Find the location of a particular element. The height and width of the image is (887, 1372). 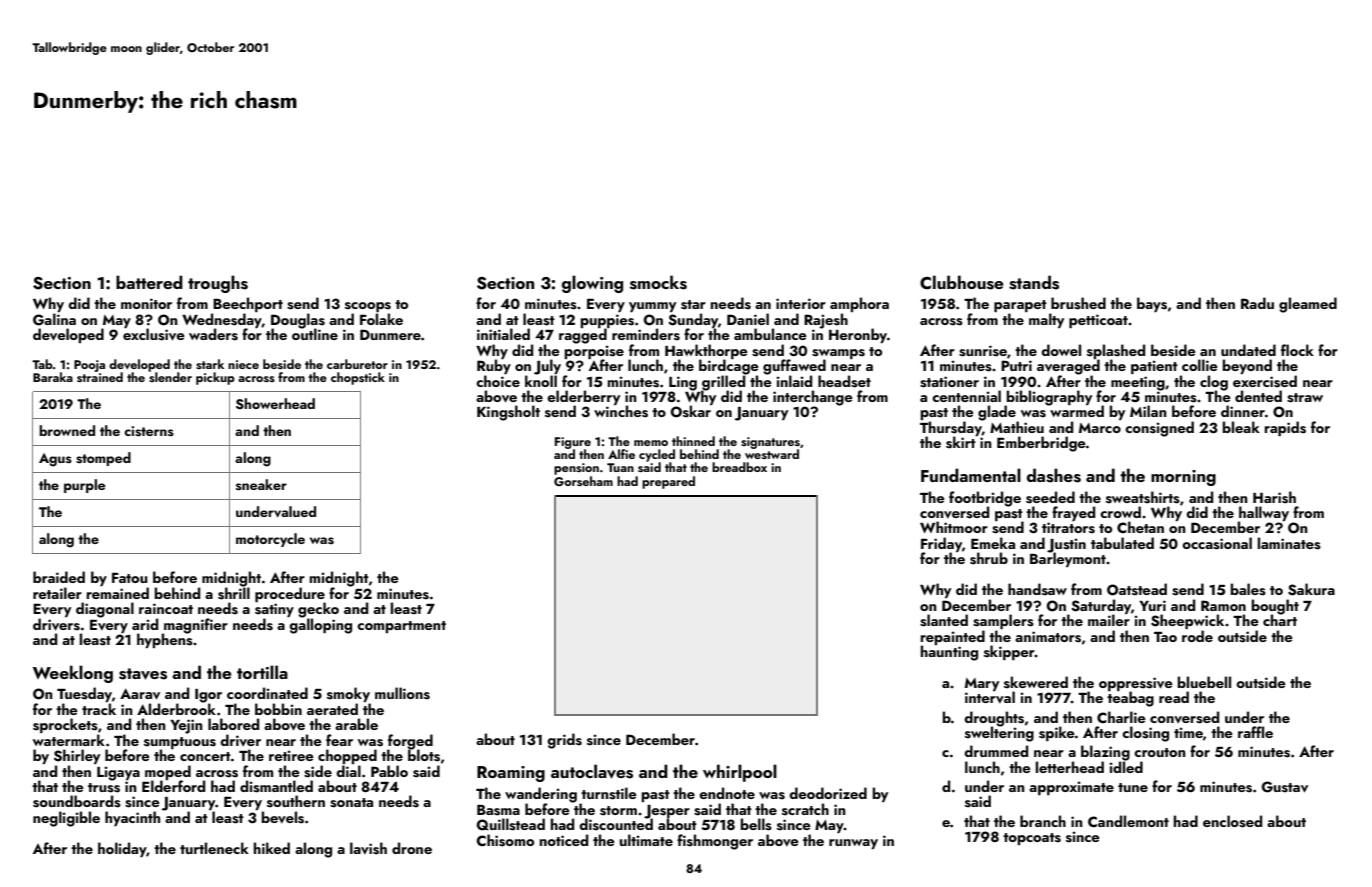

fishmonger is located at coordinates (715, 842).
